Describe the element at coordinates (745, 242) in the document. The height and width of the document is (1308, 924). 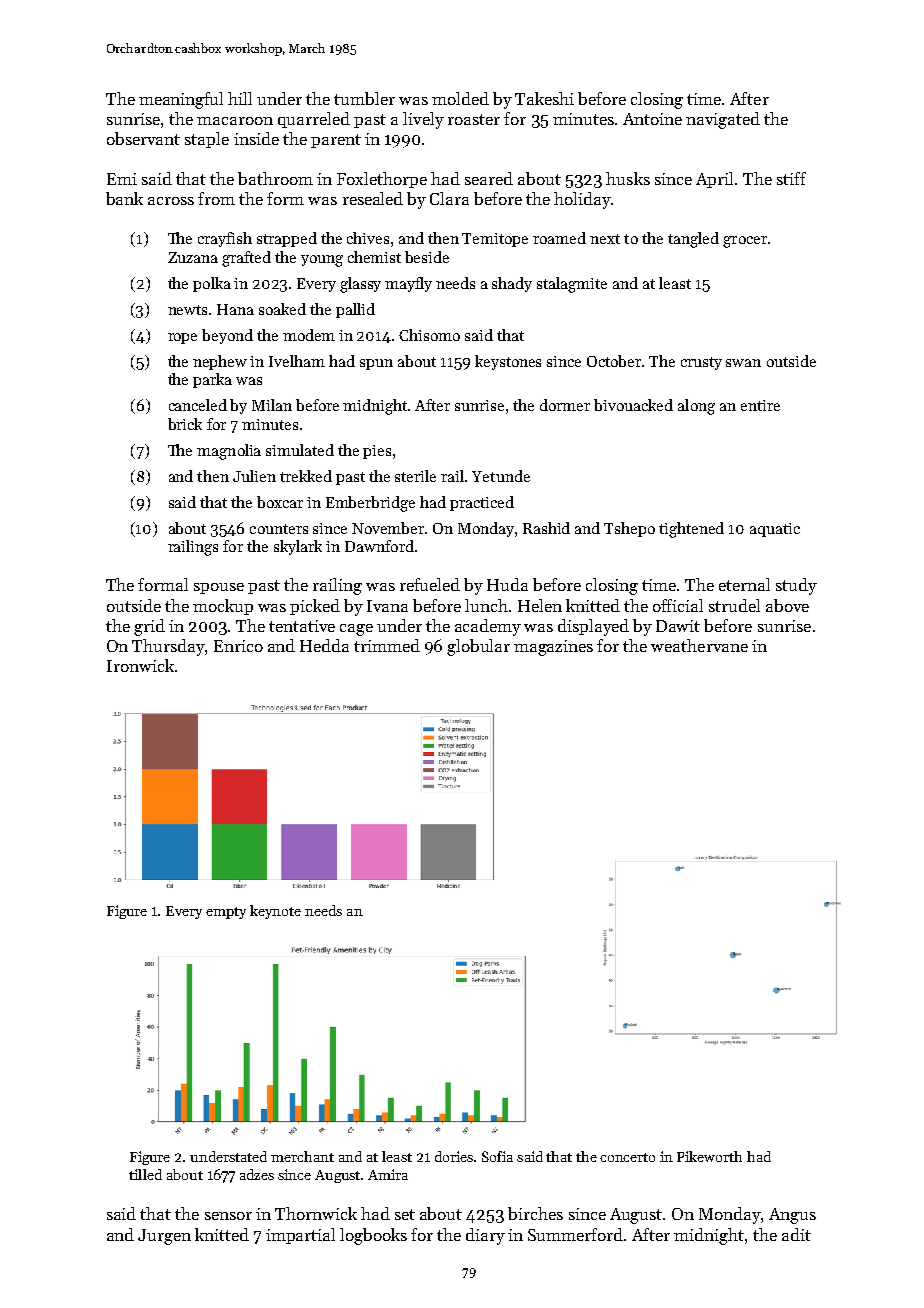
I see `grocer` at that location.
